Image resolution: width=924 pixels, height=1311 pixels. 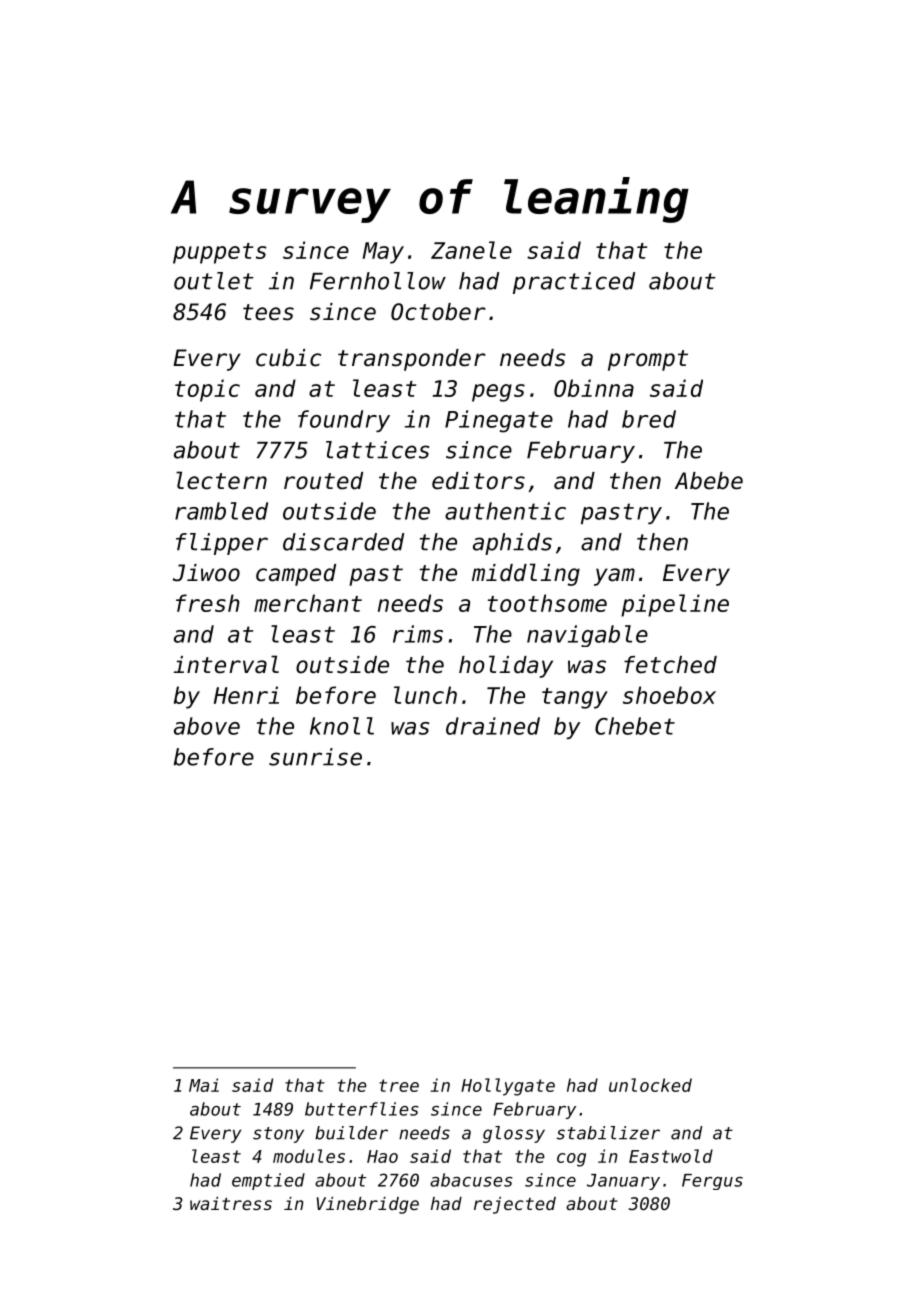 I want to click on interval, so click(x=226, y=664).
